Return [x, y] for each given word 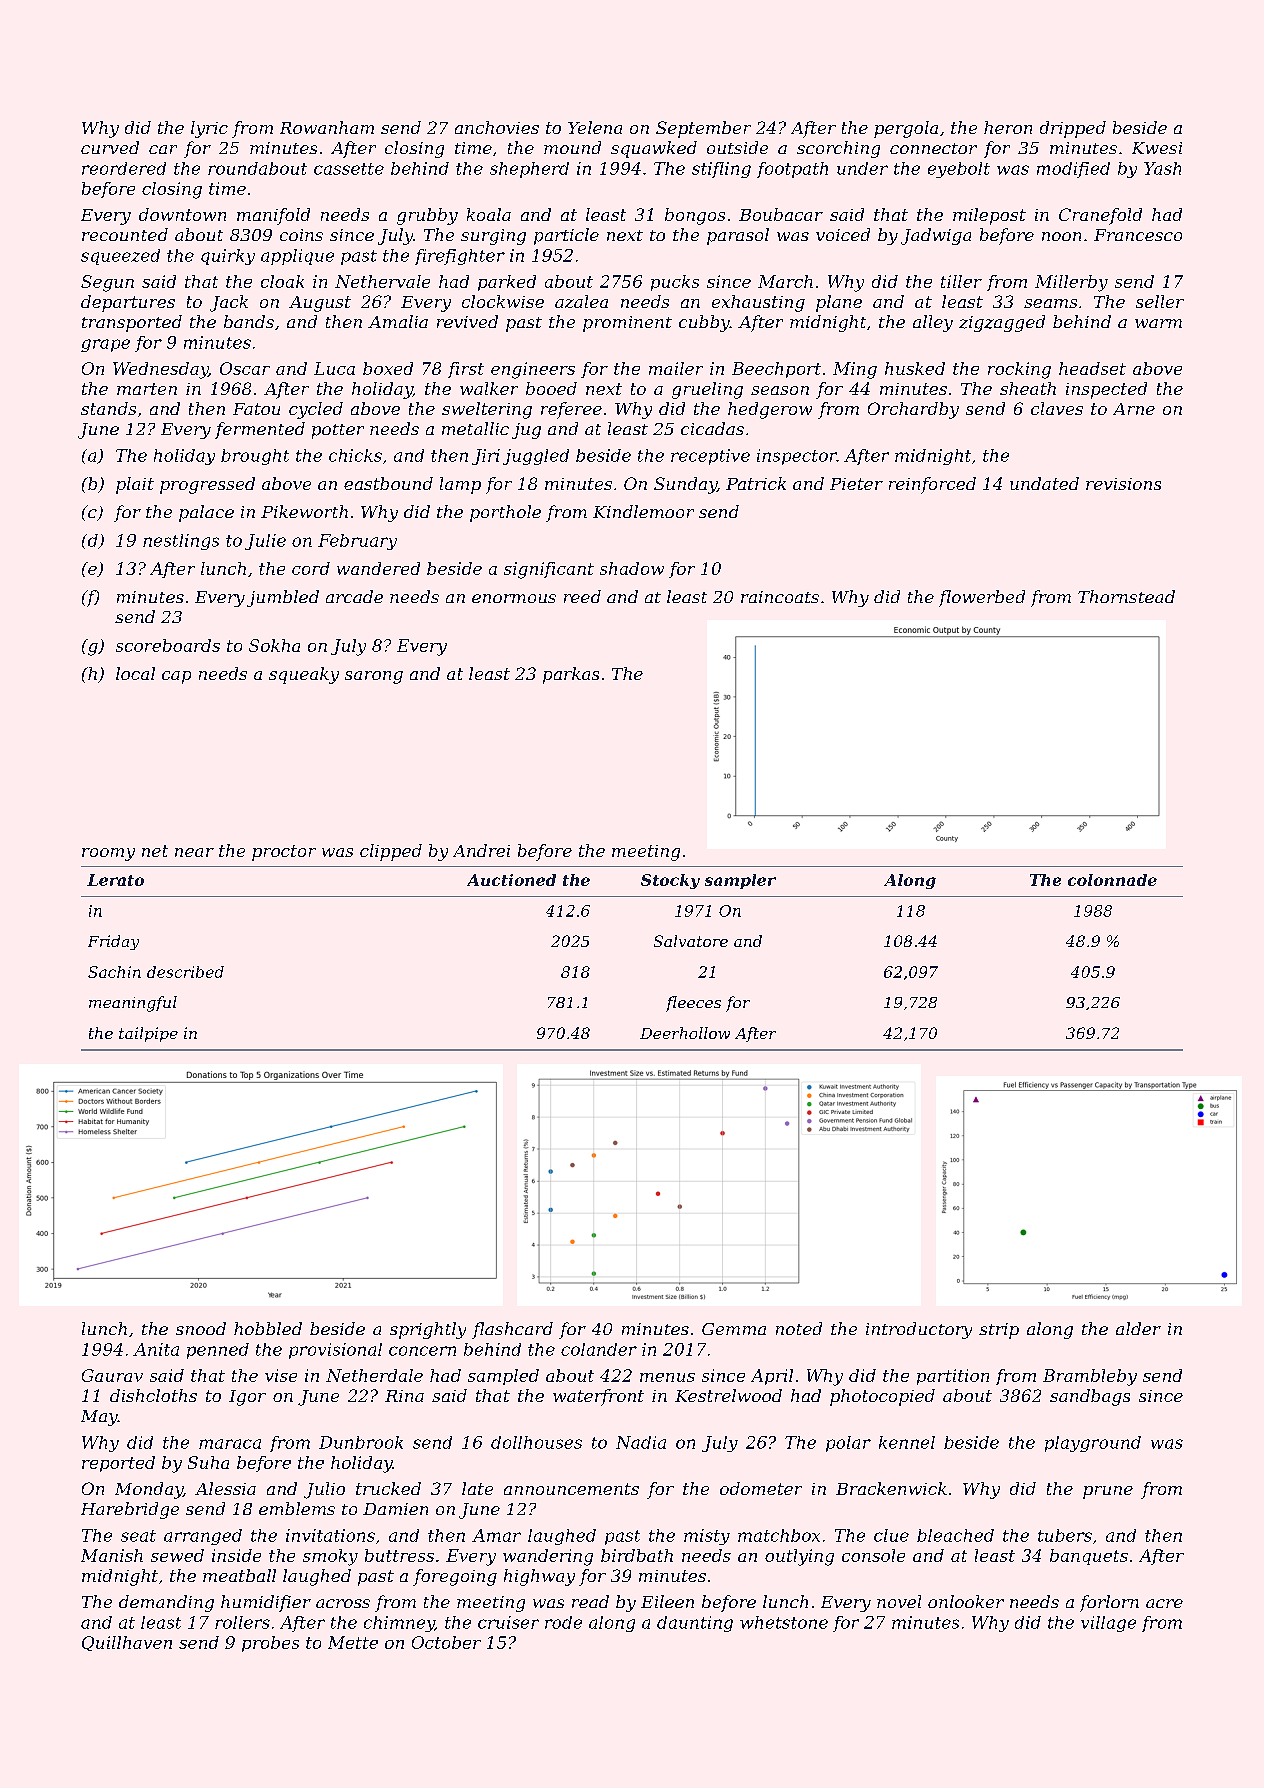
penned [218, 1351]
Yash [1162, 168]
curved [110, 147]
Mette [353, 1642]
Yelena [595, 127]
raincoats [780, 597]
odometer [761, 1488]
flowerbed [982, 598]
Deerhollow [685, 1033]
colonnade [1112, 880]
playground [1093, 1444]
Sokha [274, 645]
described [185, 972]
